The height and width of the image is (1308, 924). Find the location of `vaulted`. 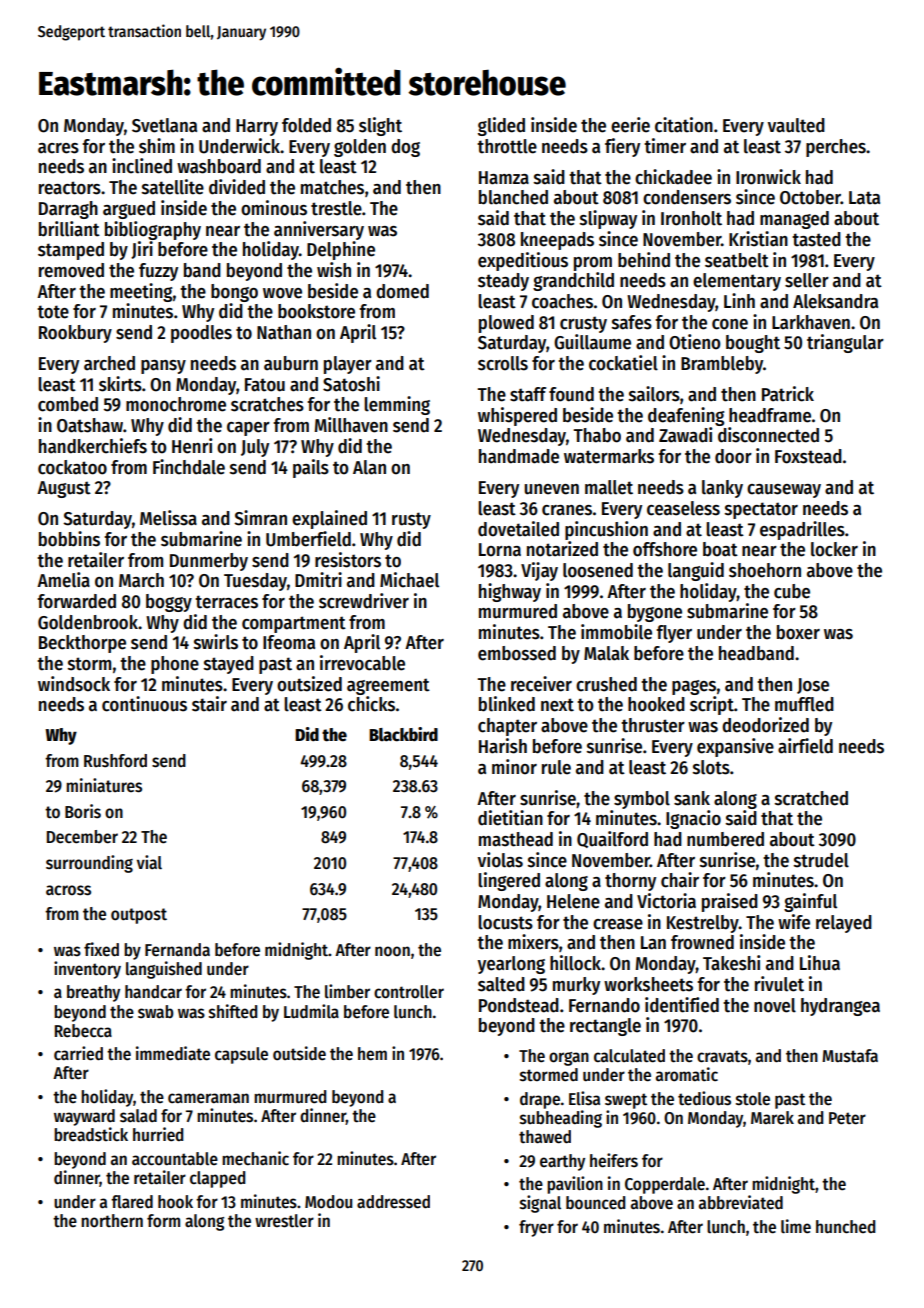

vaulted is located at coordinates (796, 125).
